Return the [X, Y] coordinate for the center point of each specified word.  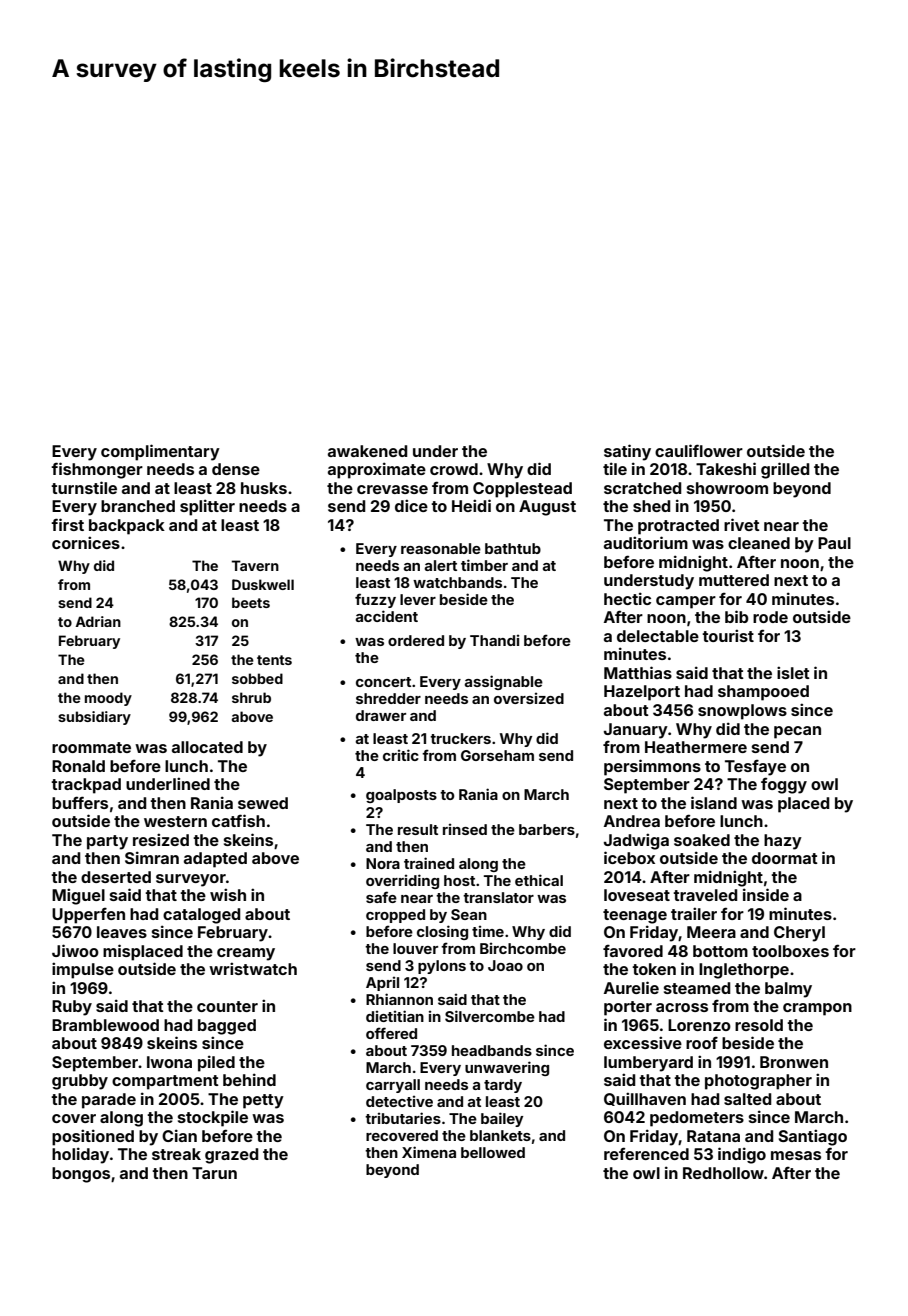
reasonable [441, 548]
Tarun [214, 1173]
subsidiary [94, 718]
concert [383, 682]
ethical [539, 880]
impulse [83, 970]
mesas [796, 1155]
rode [770, 617]
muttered [734, 580]
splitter [207, 507]
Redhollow [723, 1173]
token [654, 969]
